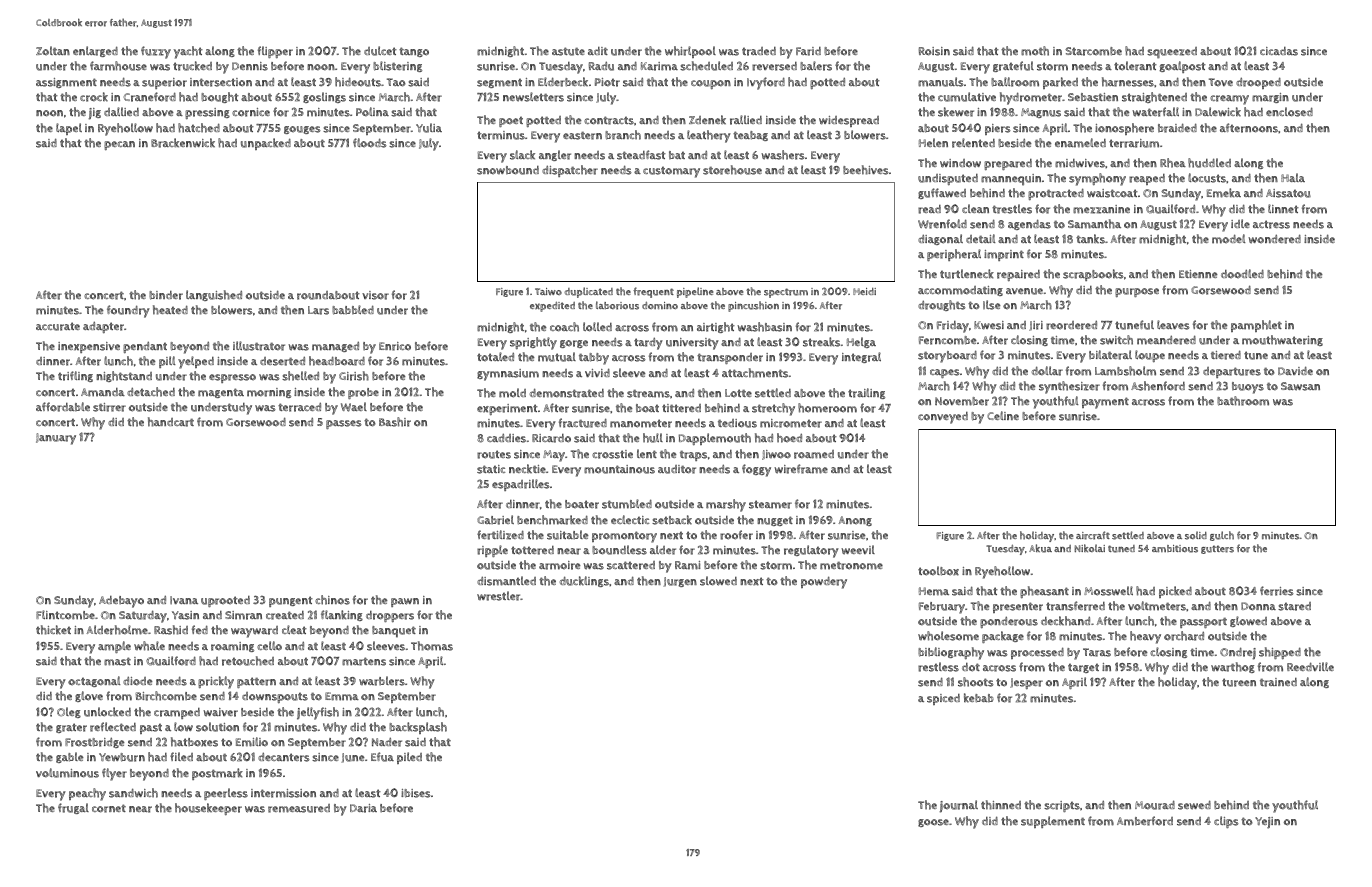  I want to click on frugal, so click(73, 808).
